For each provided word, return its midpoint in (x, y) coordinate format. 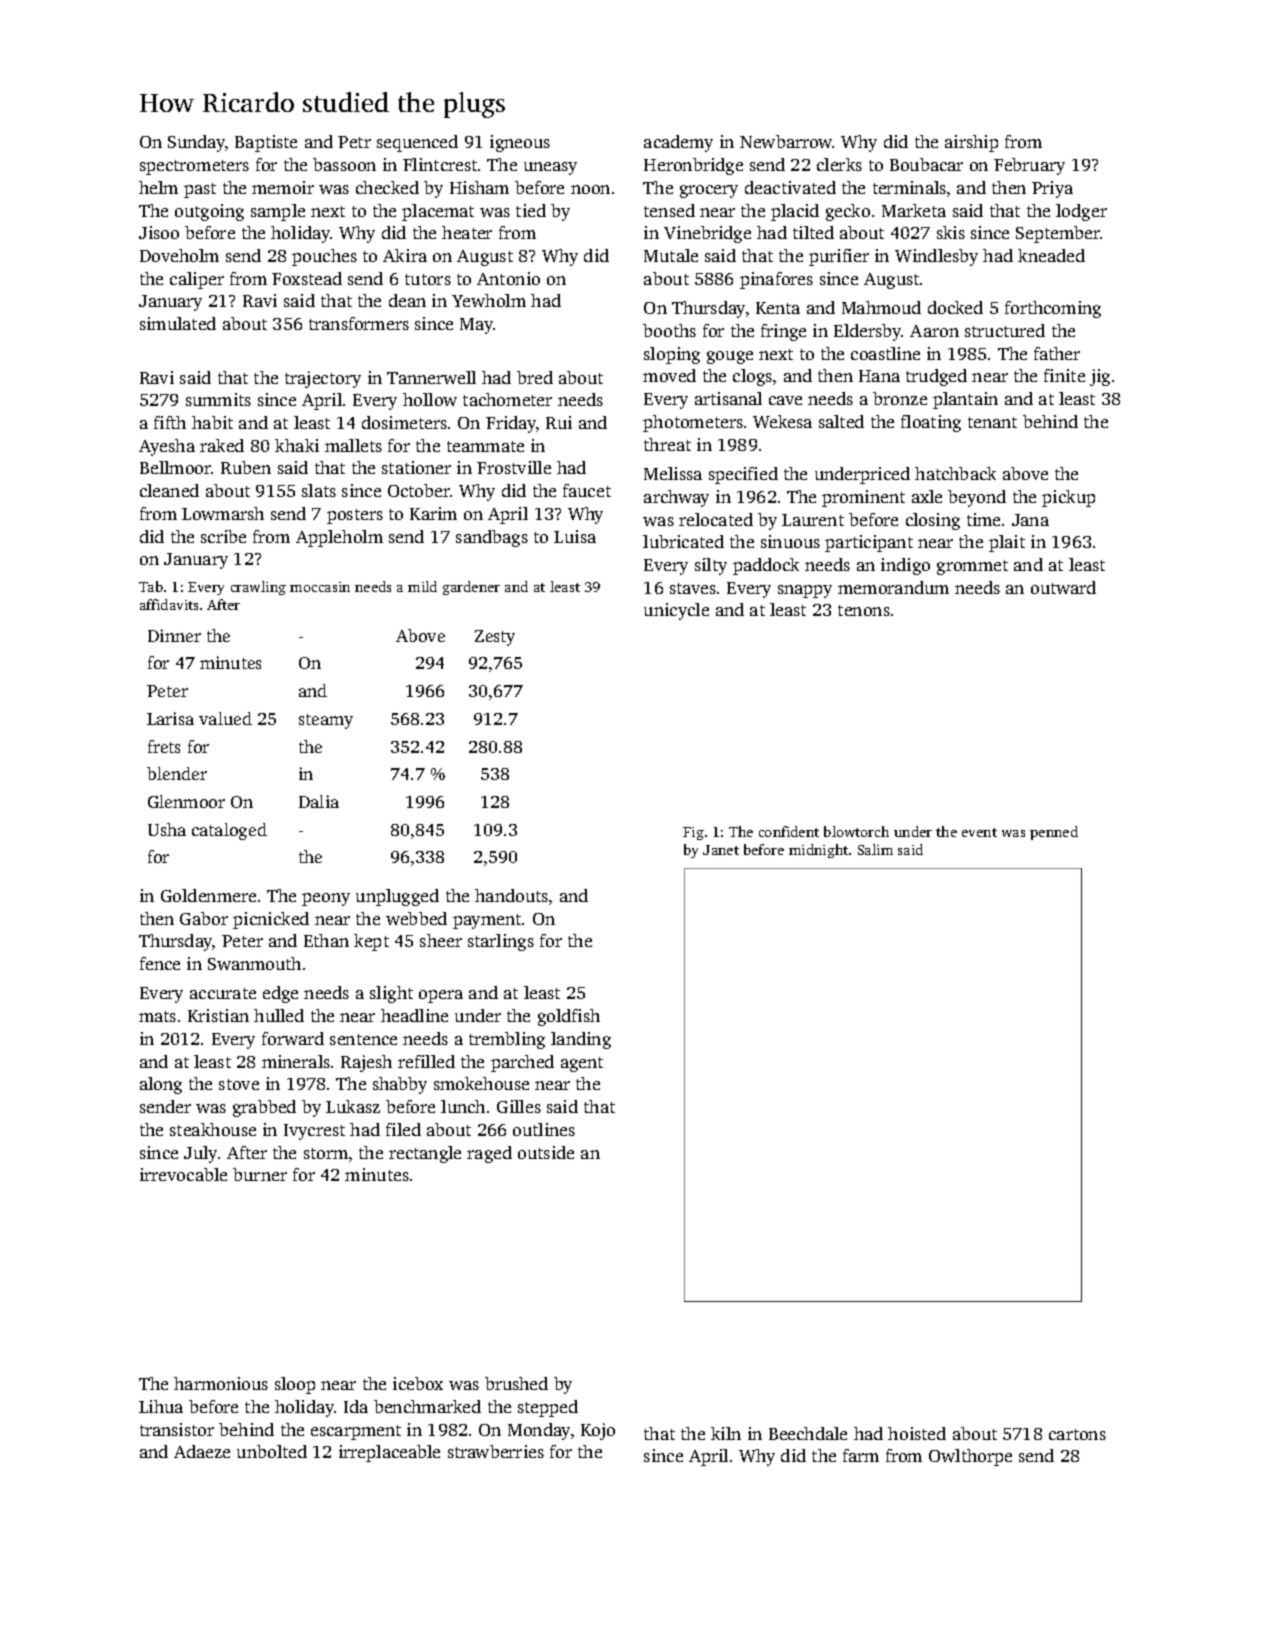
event (979, 832)
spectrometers (194, 167)
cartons (1077, 1434)
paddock (766, 566)
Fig (693, 833)
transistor (177, 1429)
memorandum (893, 587)
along (161, 1085)
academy (678, 143)
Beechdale (808, 1433)
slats (319, 490)
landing (581, 1040)
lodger (1081, 212)
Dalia (319, 801)
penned (1054, 833)
